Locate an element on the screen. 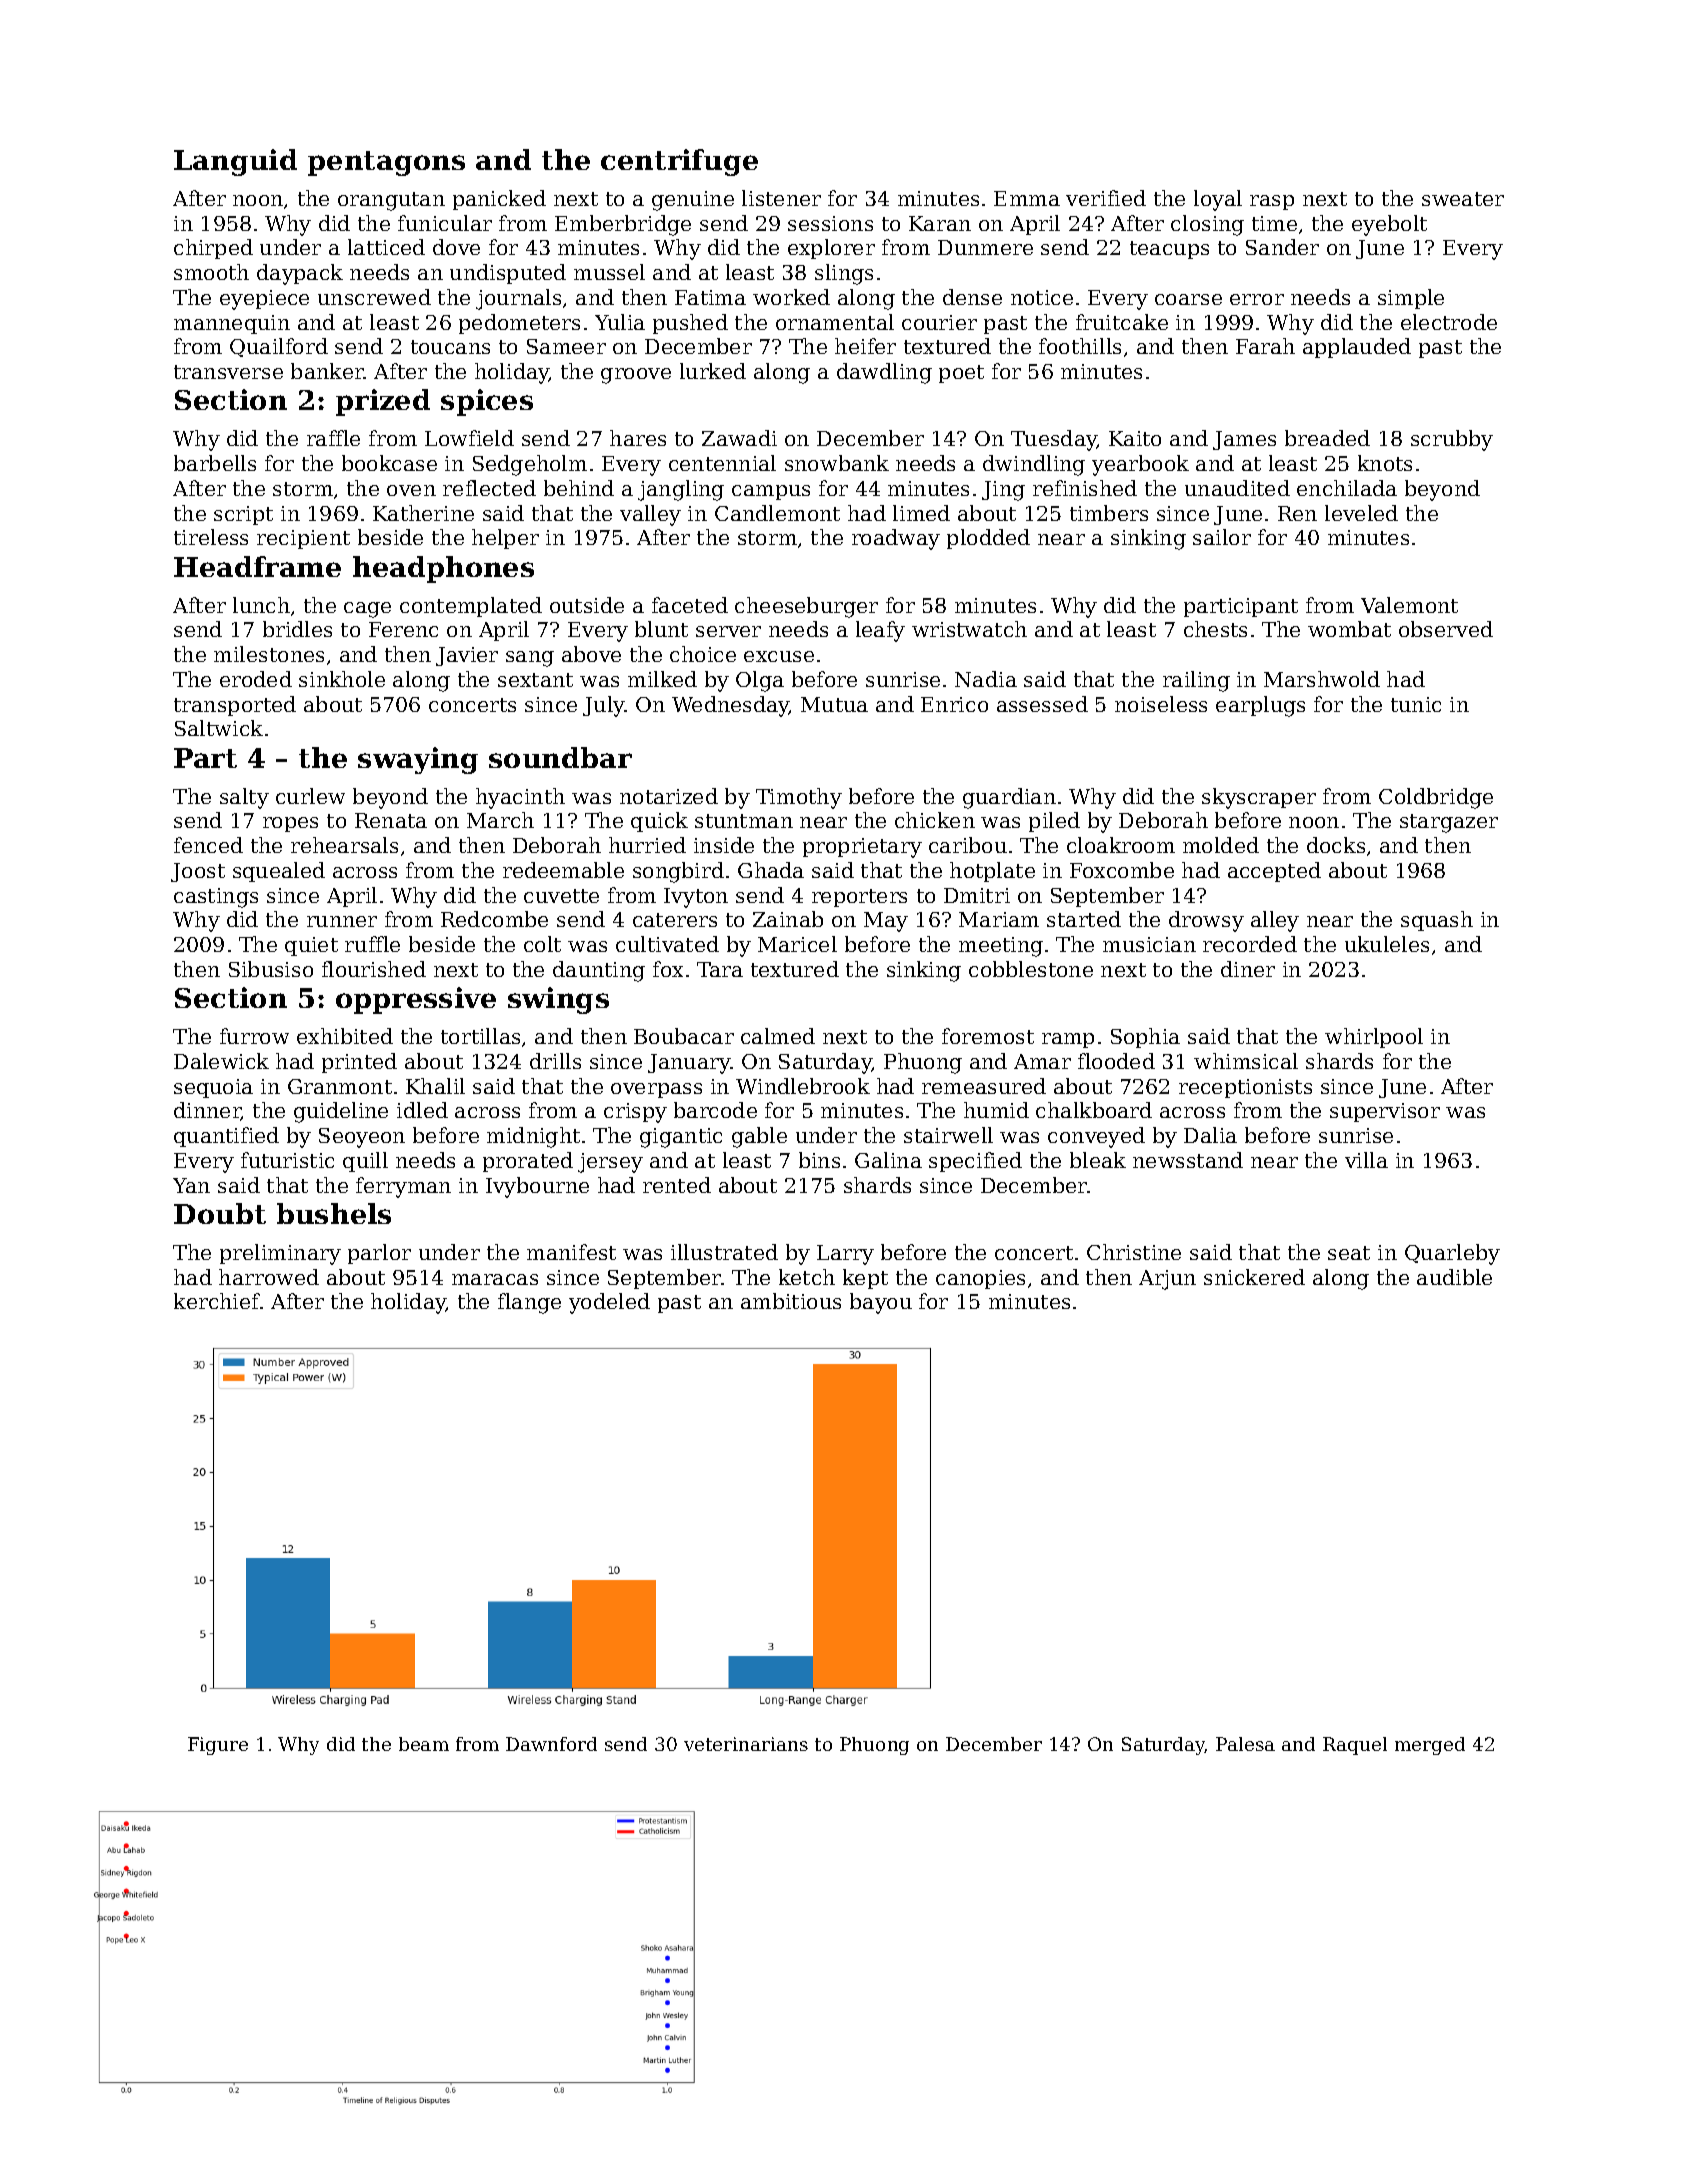 The width and height of the screenshot is (1683, 2178). sequoia is located at coordinates (213, 1088).
